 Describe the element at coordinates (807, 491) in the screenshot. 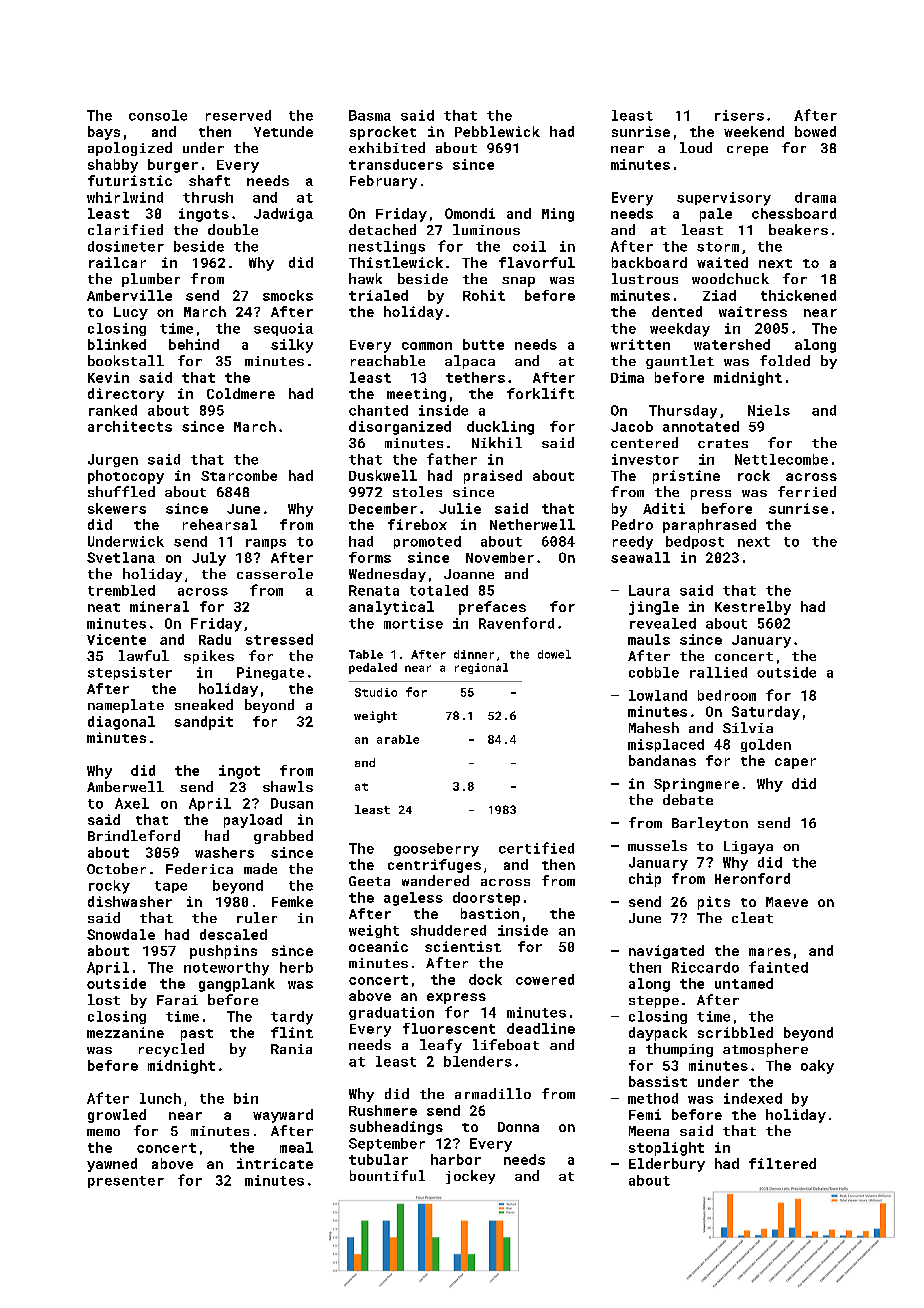

I see `ferried` at that location.
